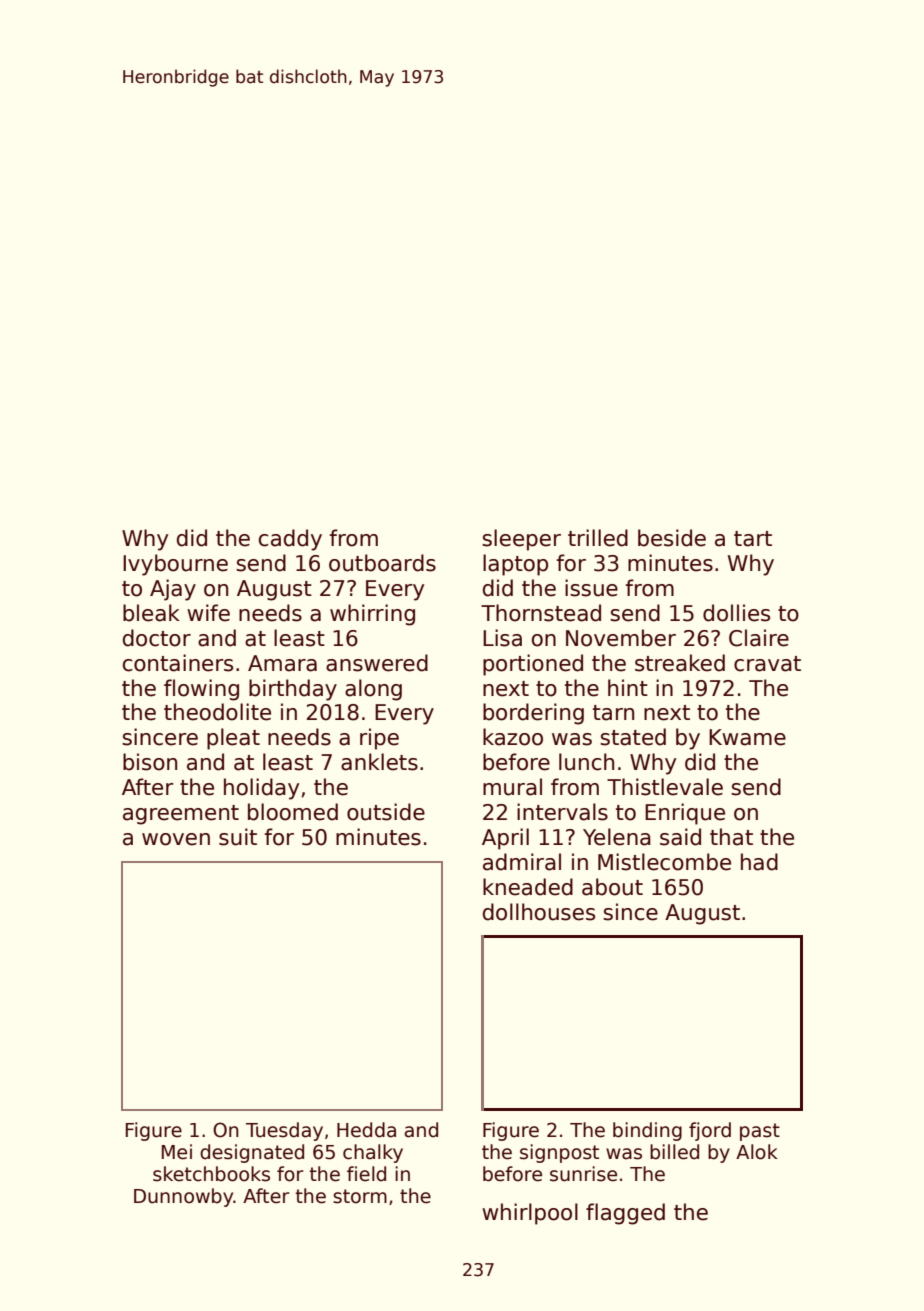 This page has width=924, height=1311. Describe the element at coordinates (382, 563) in the page. I see `outboards` at that location.
